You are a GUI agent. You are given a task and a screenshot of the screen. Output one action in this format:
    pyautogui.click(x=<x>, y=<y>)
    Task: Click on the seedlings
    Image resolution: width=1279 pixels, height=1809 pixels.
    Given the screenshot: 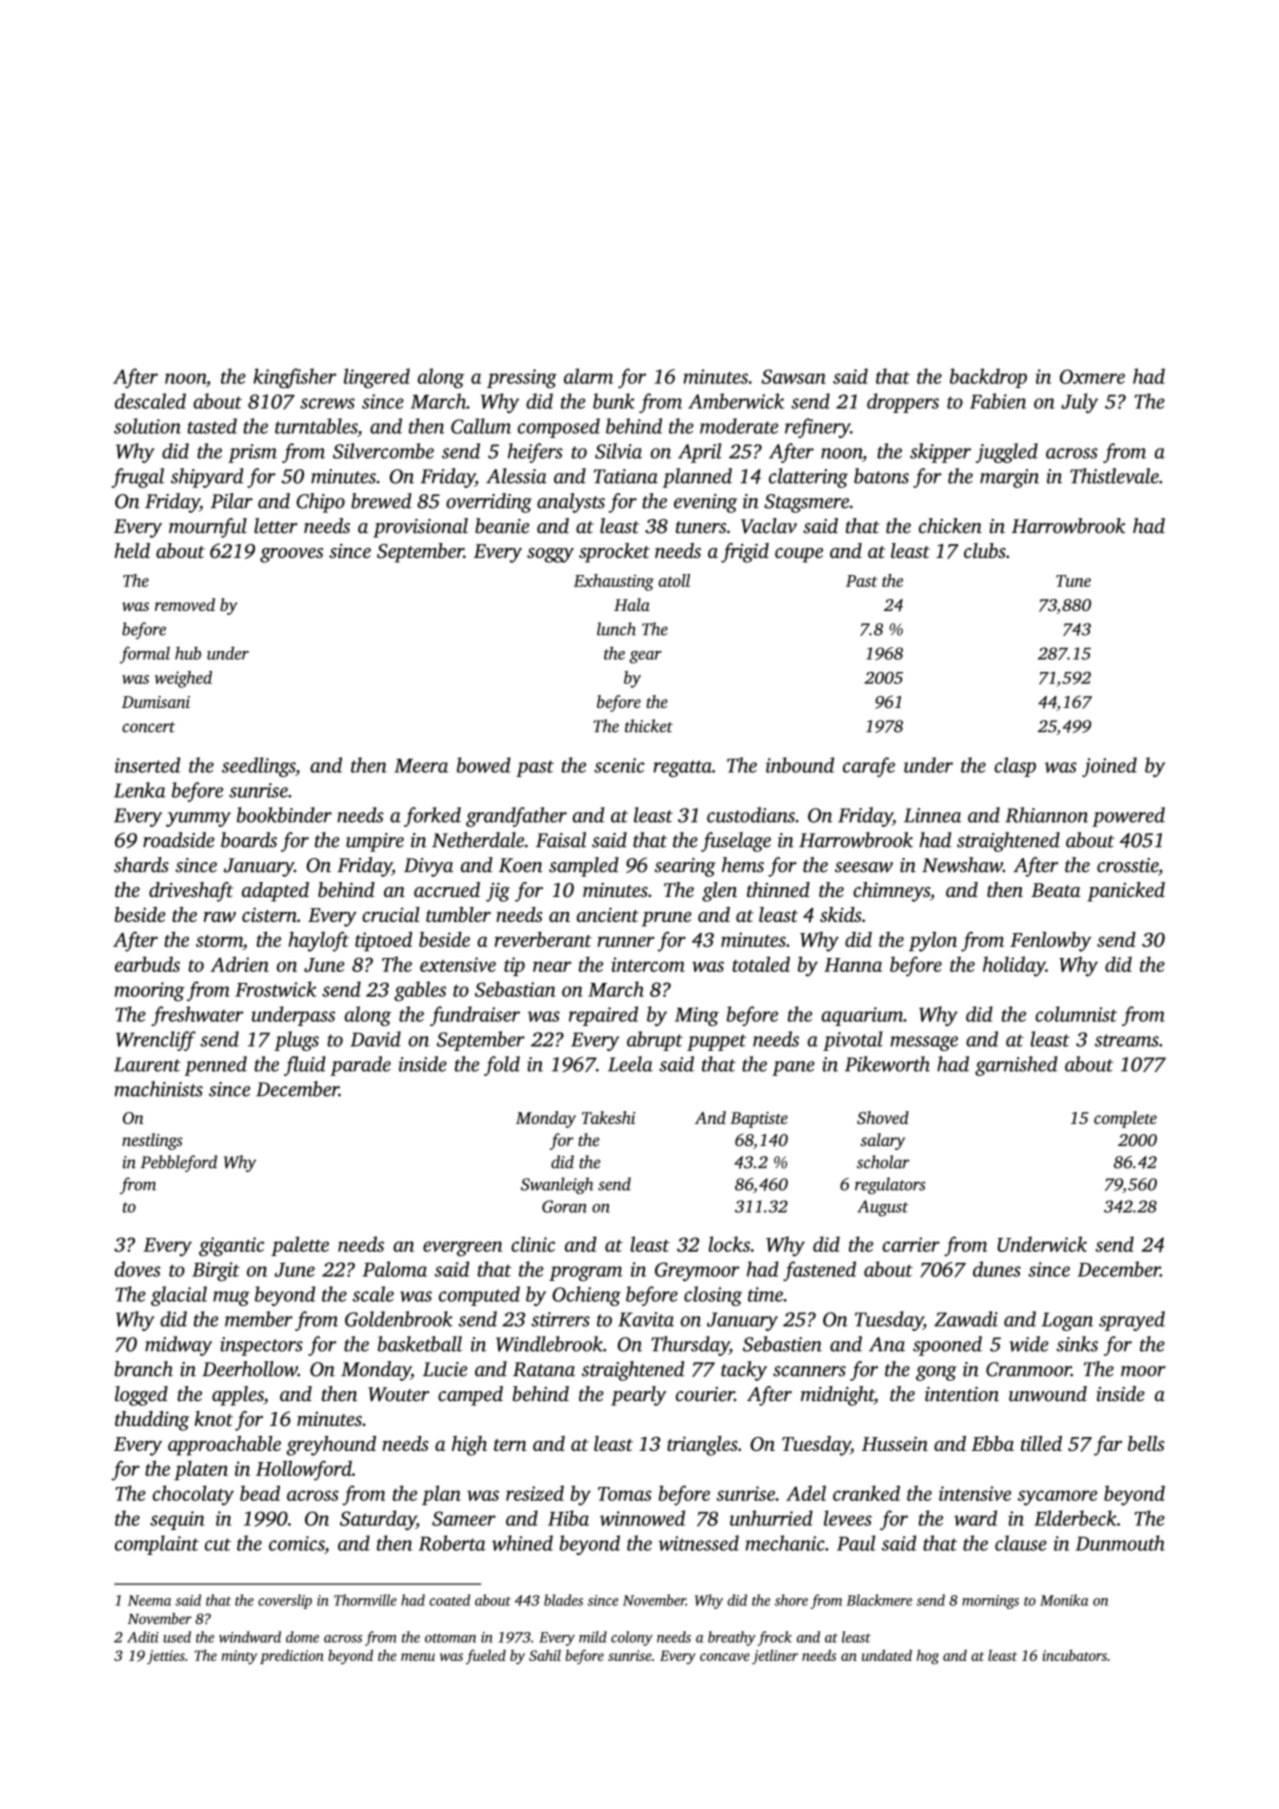 What is the action you would take?
    pyautogui.click(x=258, y=767)
